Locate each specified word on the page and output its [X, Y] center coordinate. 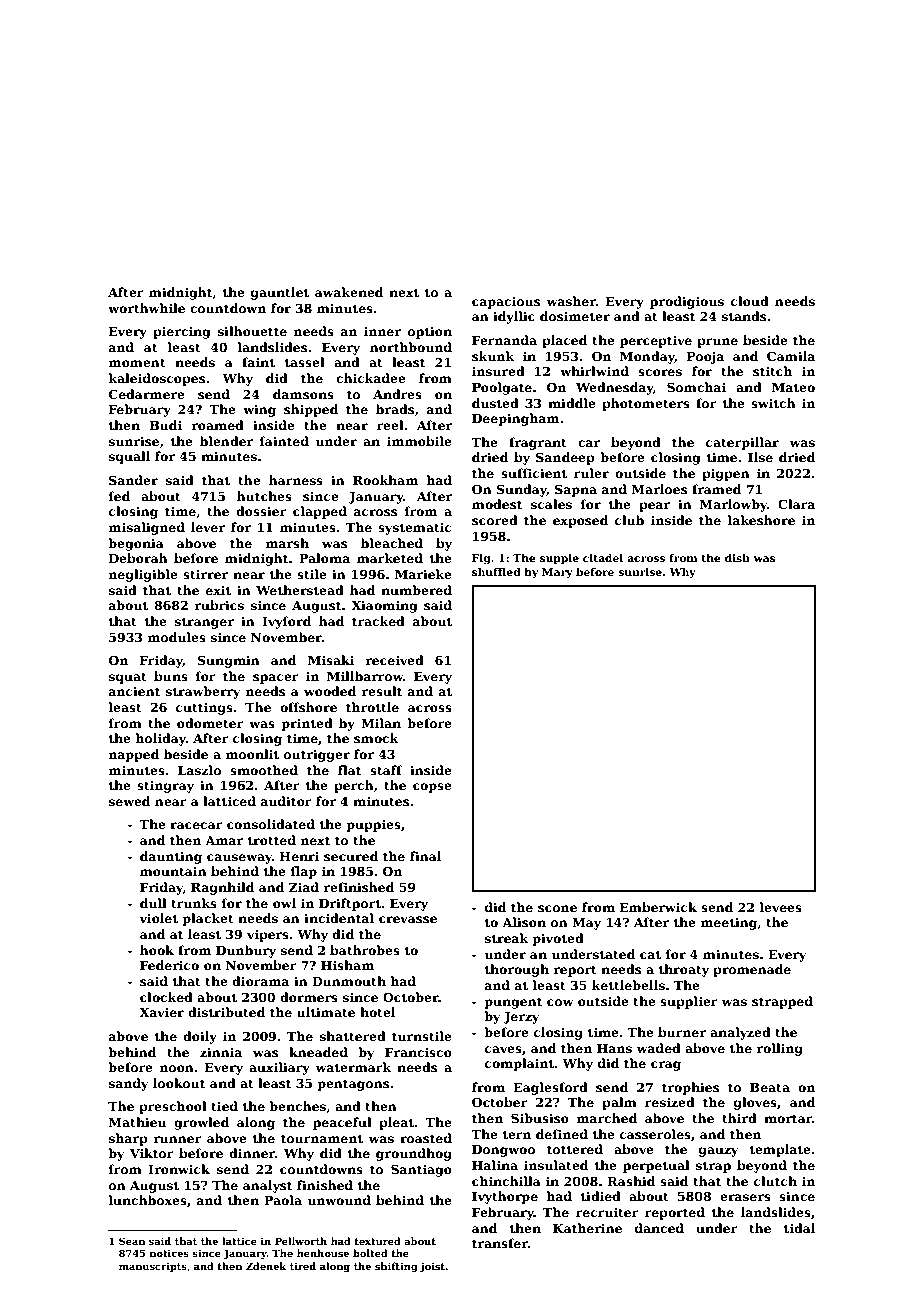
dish [737, 558]
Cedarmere [147, 394]
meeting [728, 923]
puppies [374, 825]
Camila [791, 356]
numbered [416, 590]
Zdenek [266, 1266]
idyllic [514, 317]
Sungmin [228, 661]
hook [157, 950]
